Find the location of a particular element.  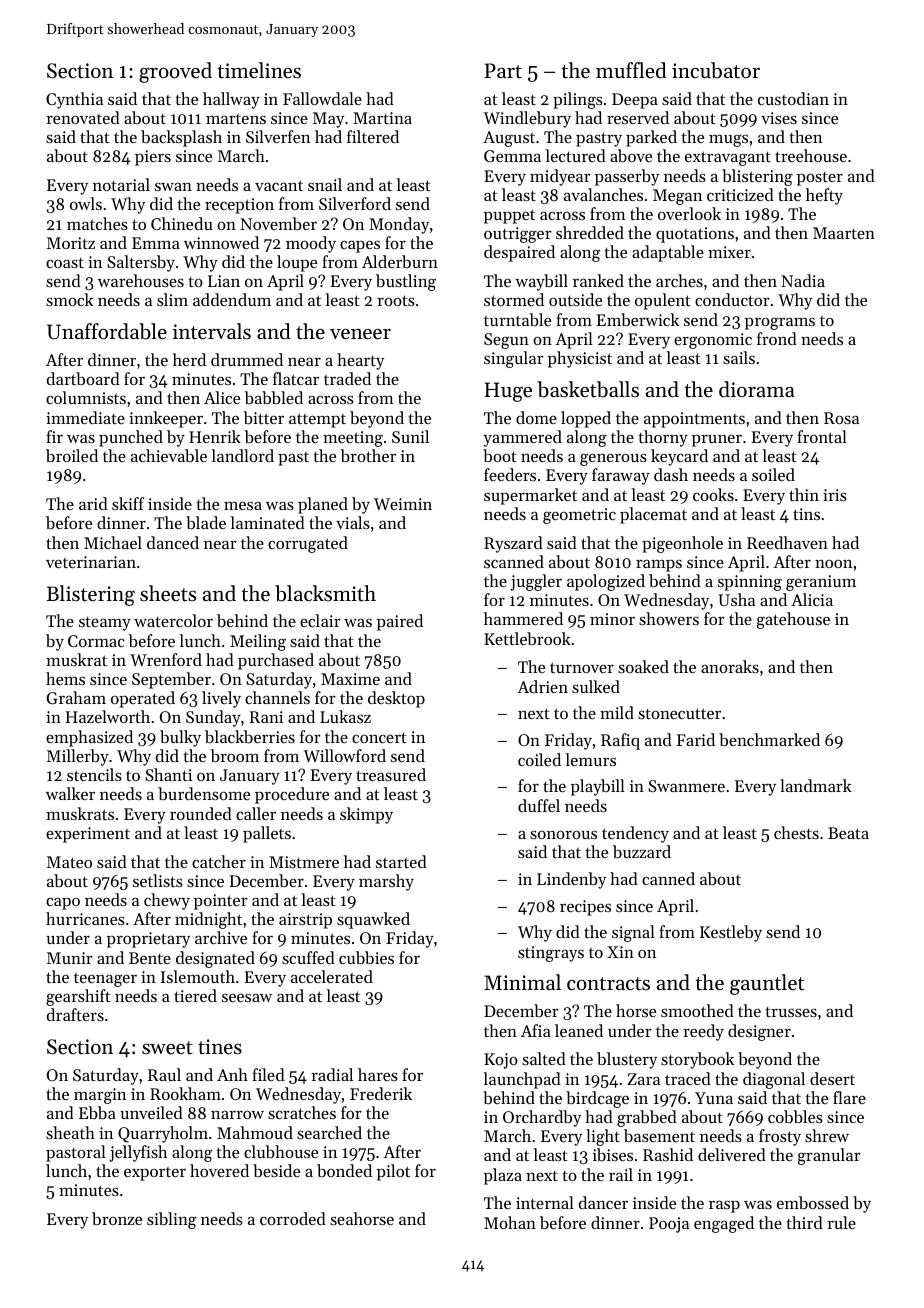

attempt is located at coordinates (317, 420).
